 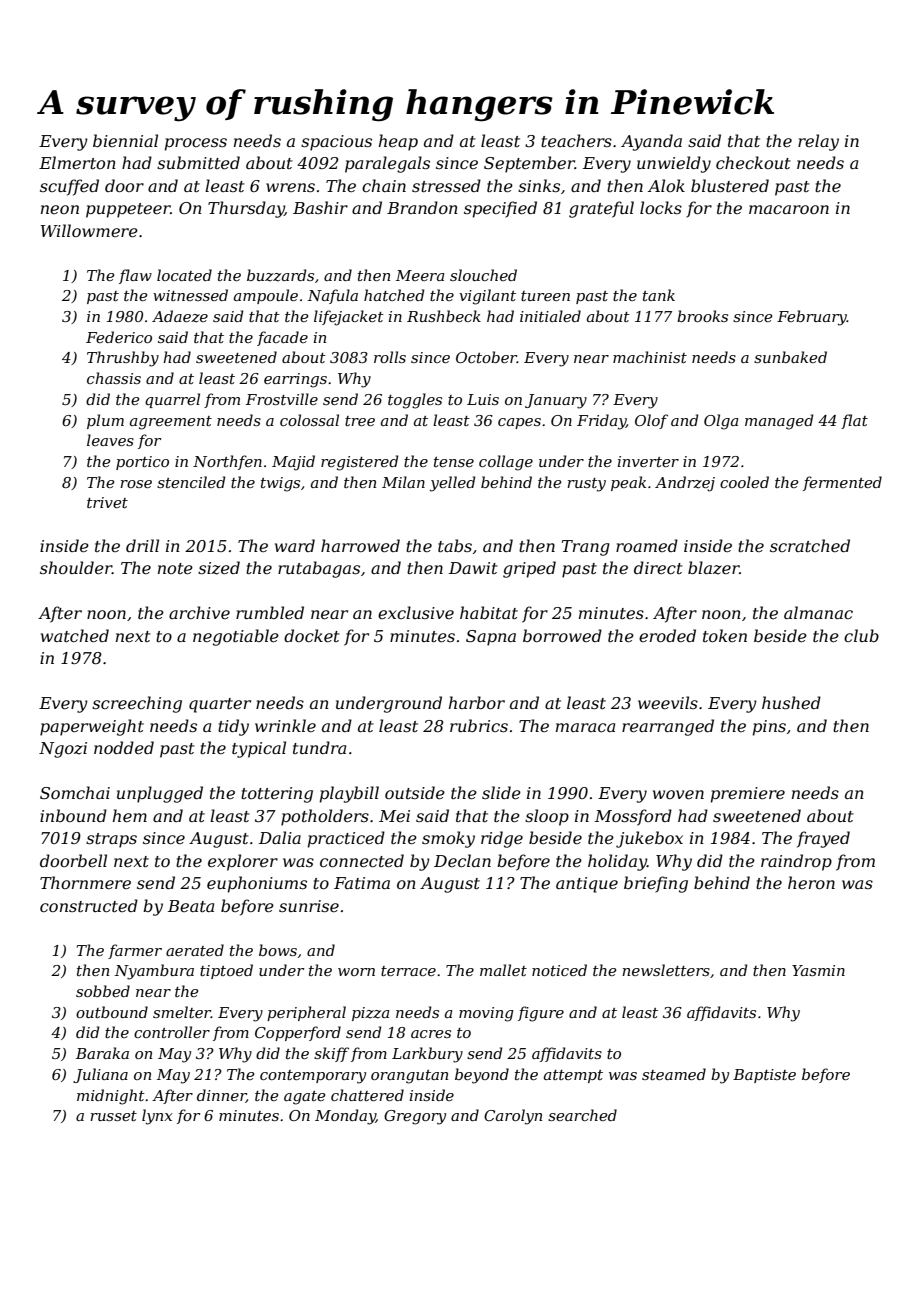 I want to click on chassis, so click(x=114, y=378).
